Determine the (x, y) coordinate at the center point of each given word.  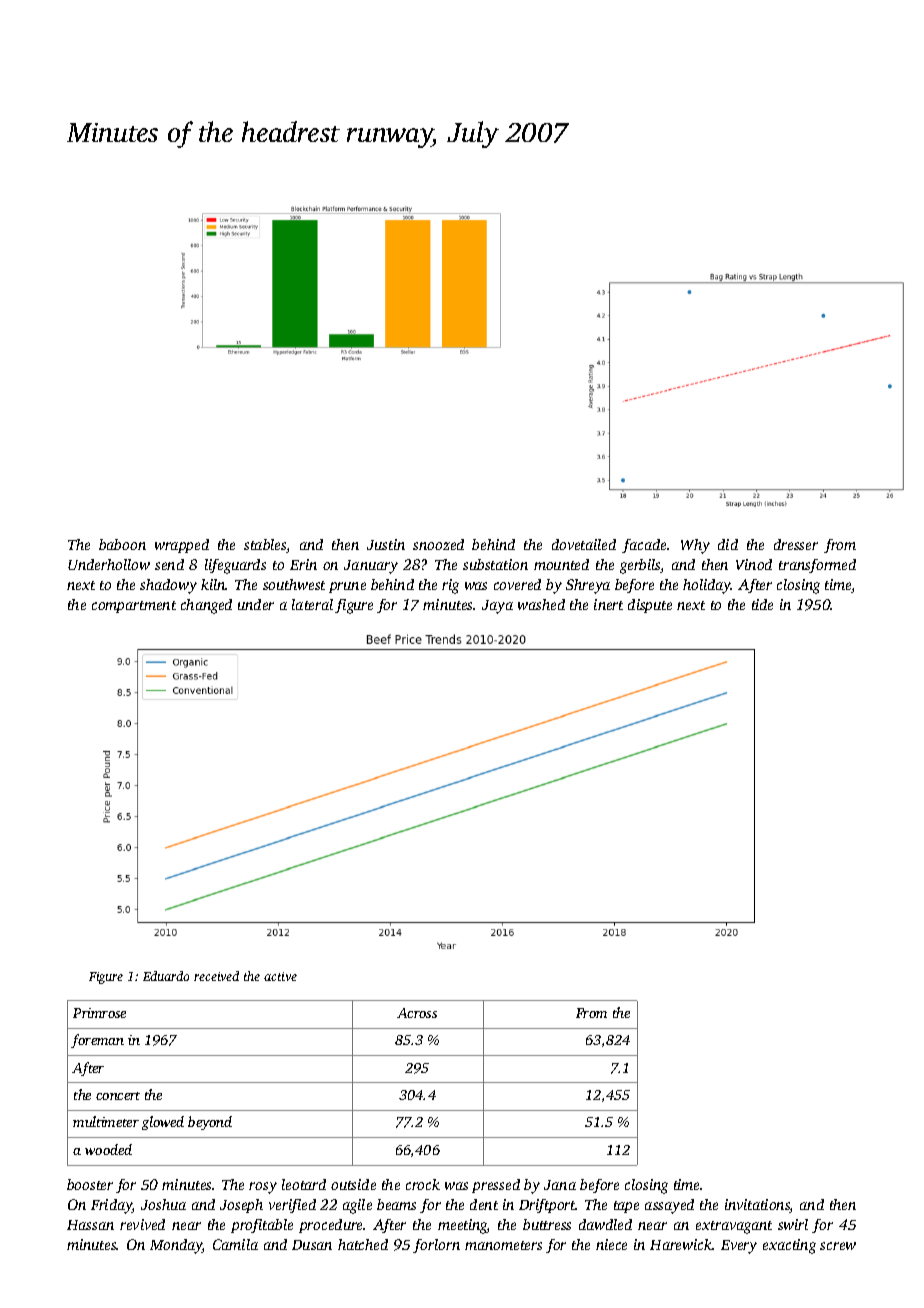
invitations (757, 1206)
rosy (263, 1188)
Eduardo (166, 976)
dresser (796, 544)
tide (762, 604)
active (280, 976)
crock (423, 1184)
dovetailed (584, 544)
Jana (560, 1185)
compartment (134, 607)
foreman (97, 1041)
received (216, 976)
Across (417, 1013)
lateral (312, 604)
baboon (122, 544)
